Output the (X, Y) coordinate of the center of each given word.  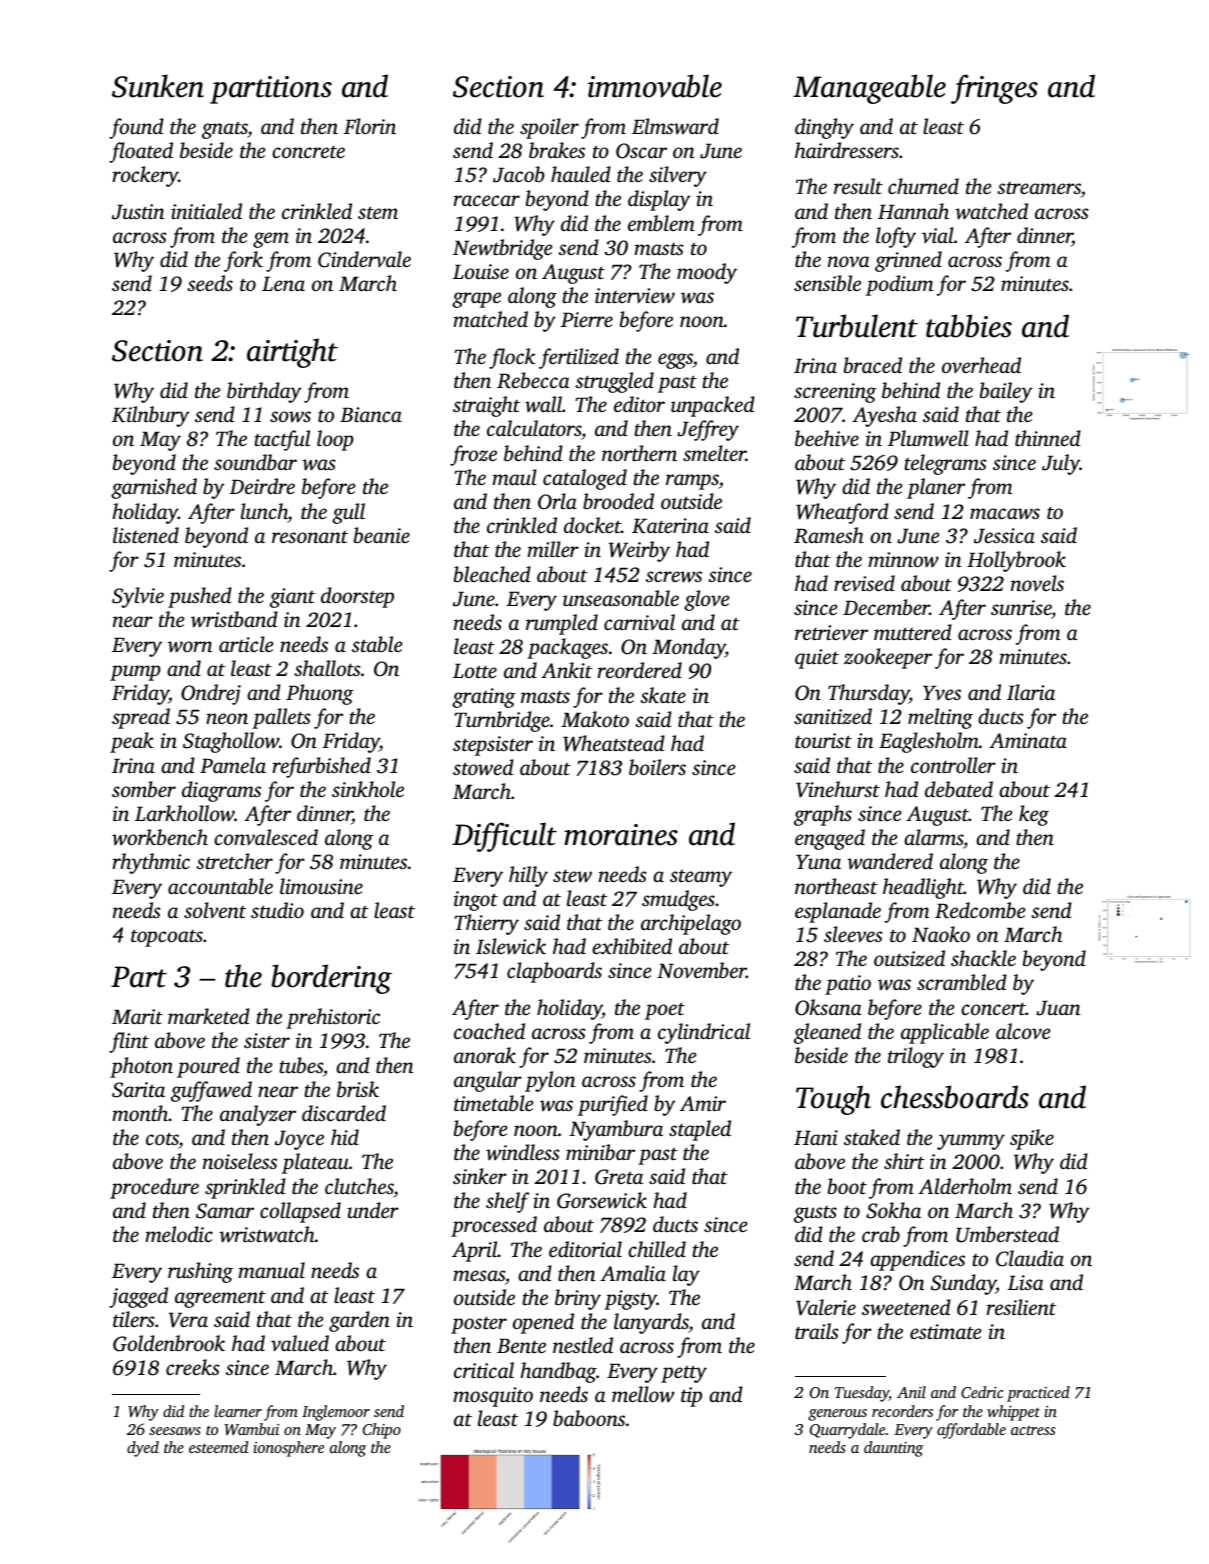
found (136, 128)
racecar (487, 200)
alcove (1023, 1031)
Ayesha (884, 416)
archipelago (691, 924)
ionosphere (288, 1449)
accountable (220, 886)
